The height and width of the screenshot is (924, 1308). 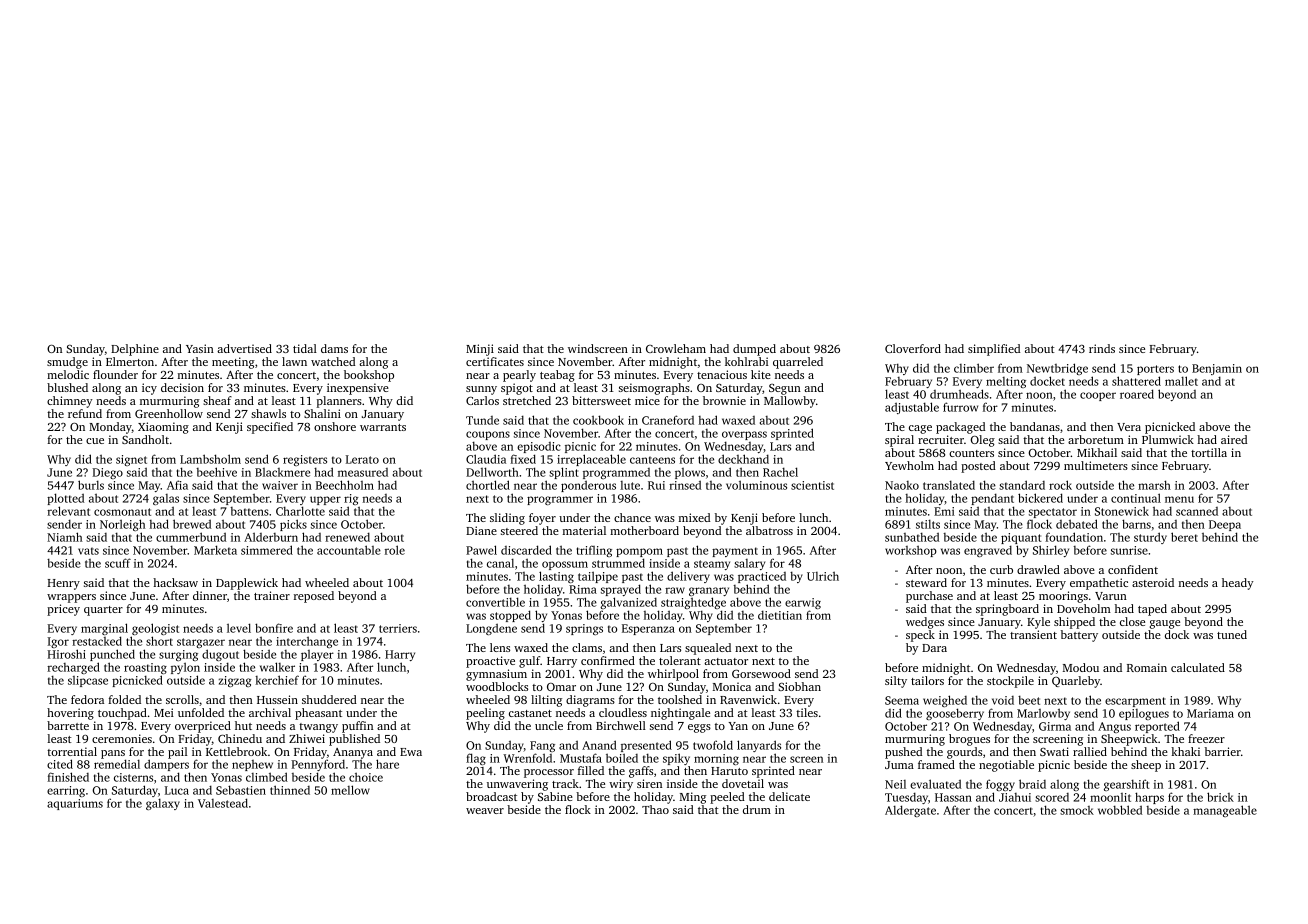 I want to click on eggs, so click(x=699, y=728).
